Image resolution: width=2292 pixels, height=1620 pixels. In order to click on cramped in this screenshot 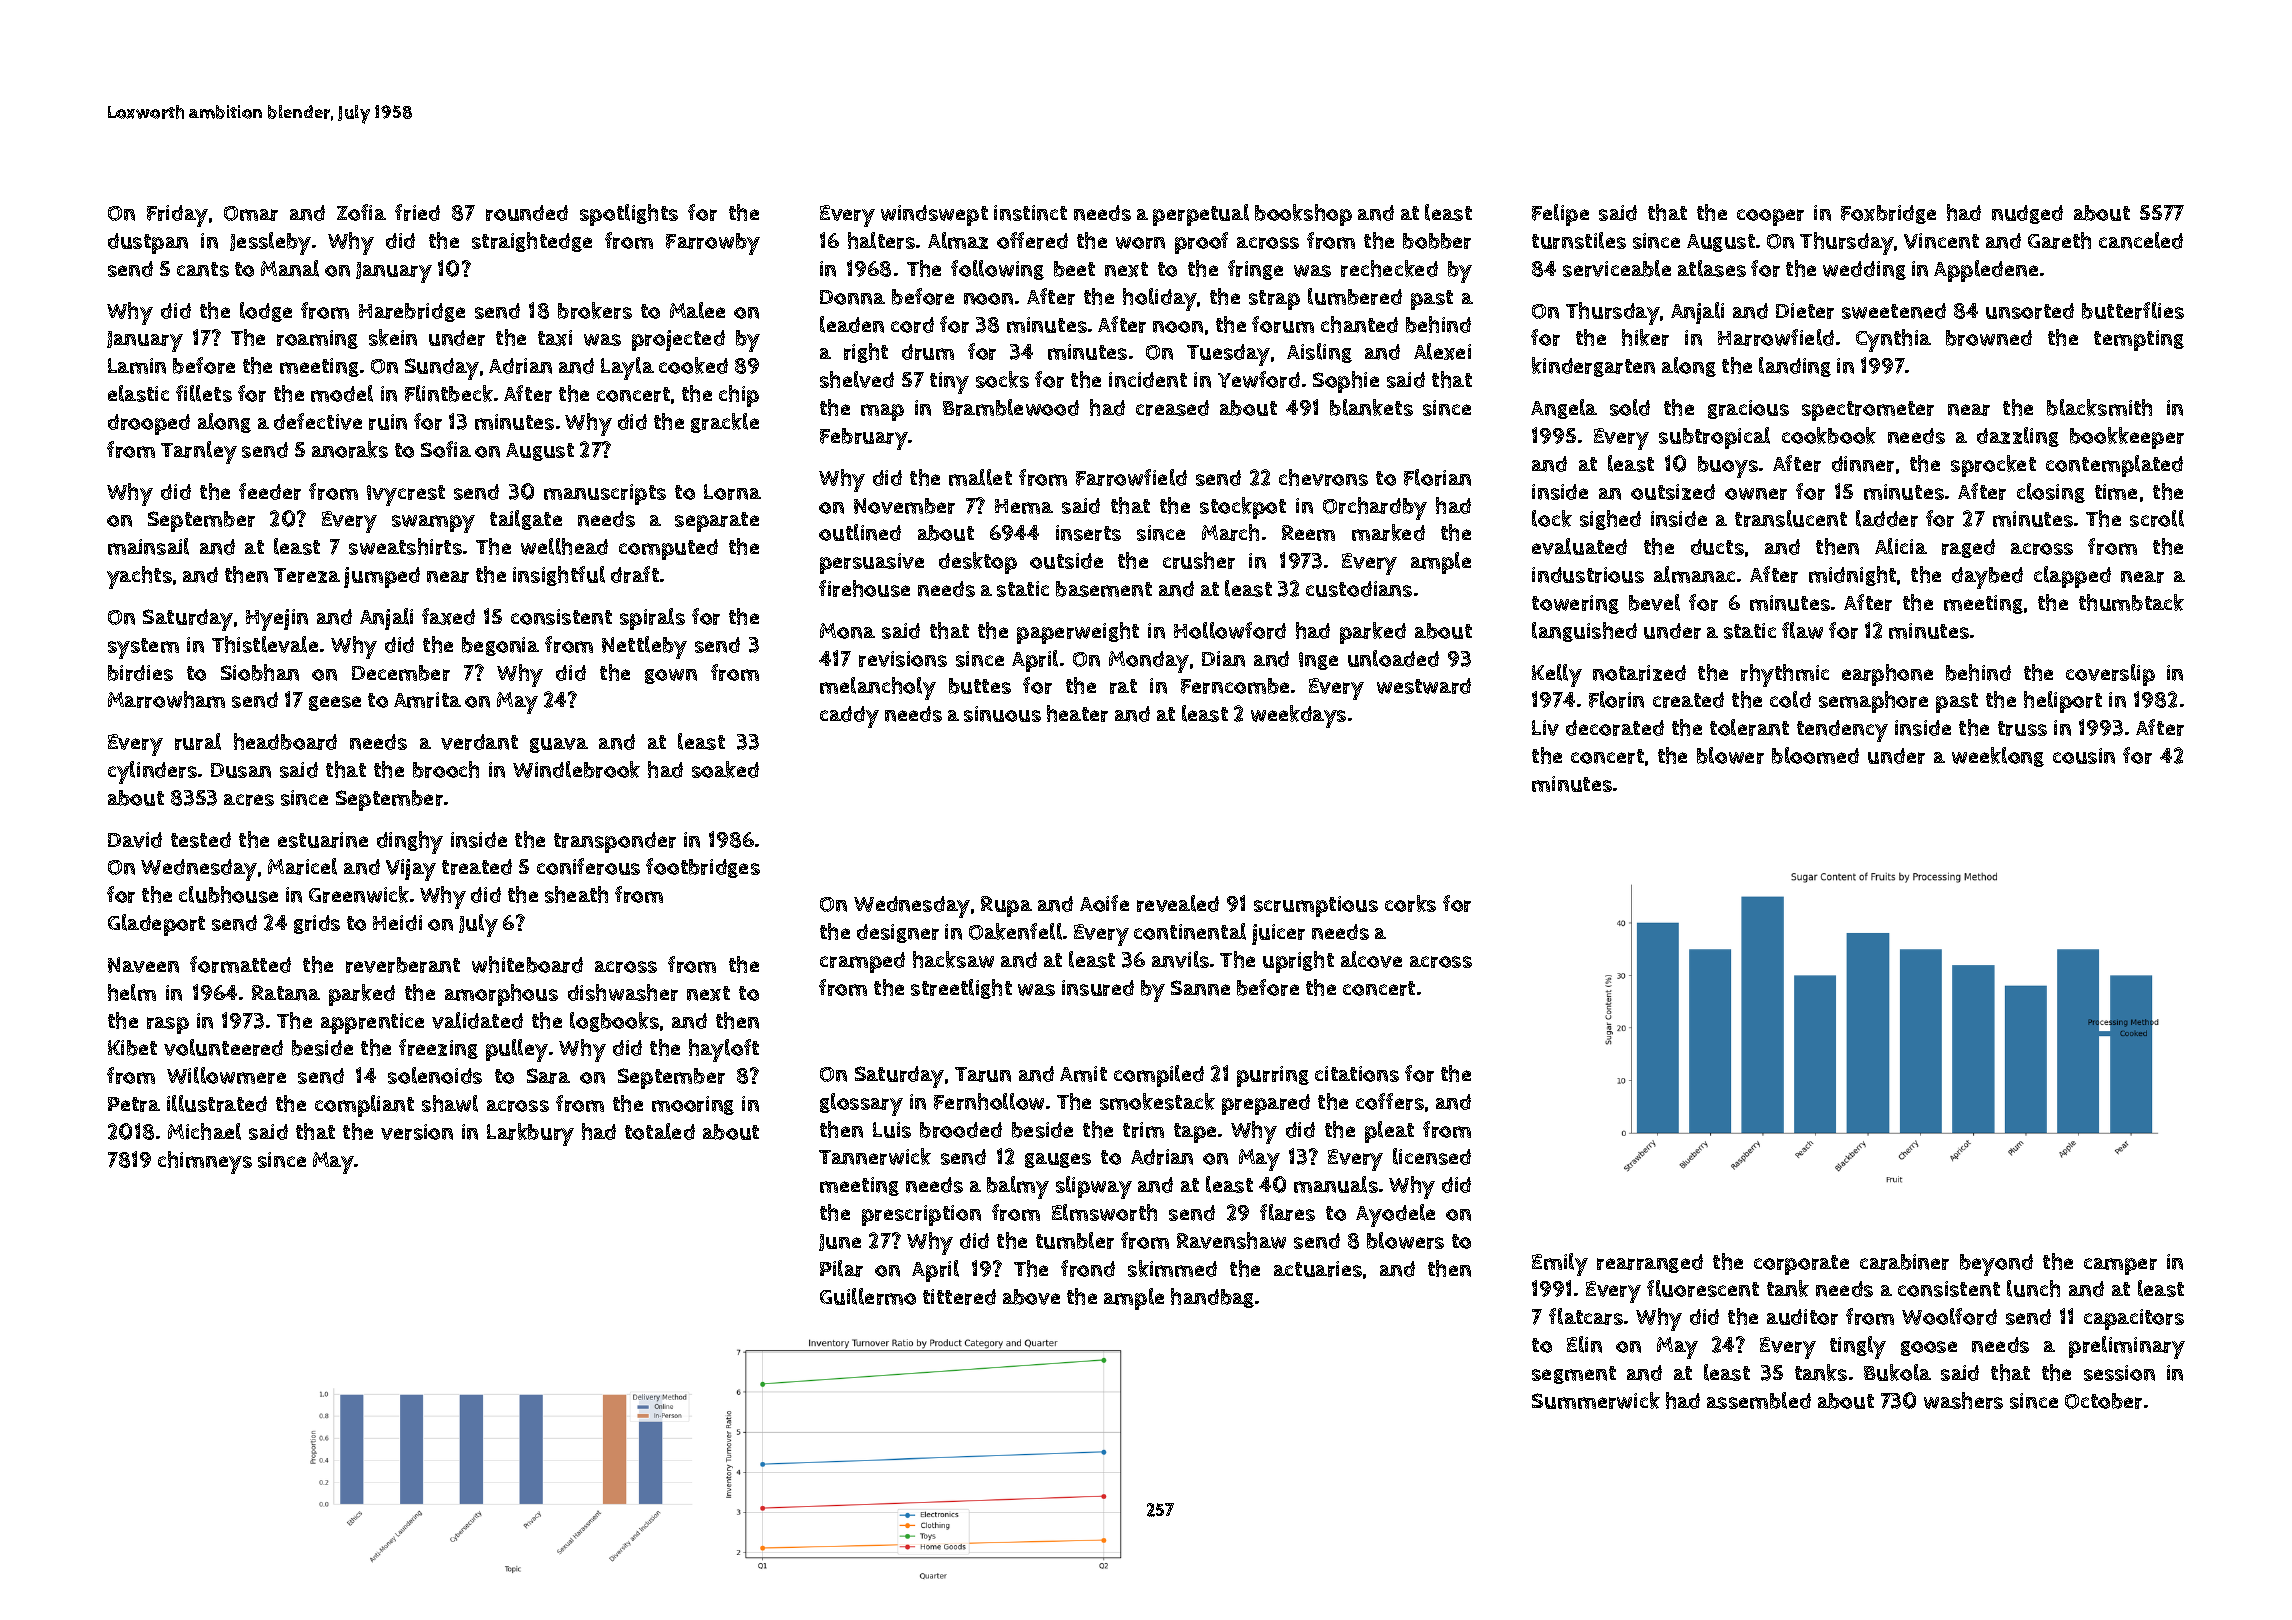, I will do `click(862, 962)`.
